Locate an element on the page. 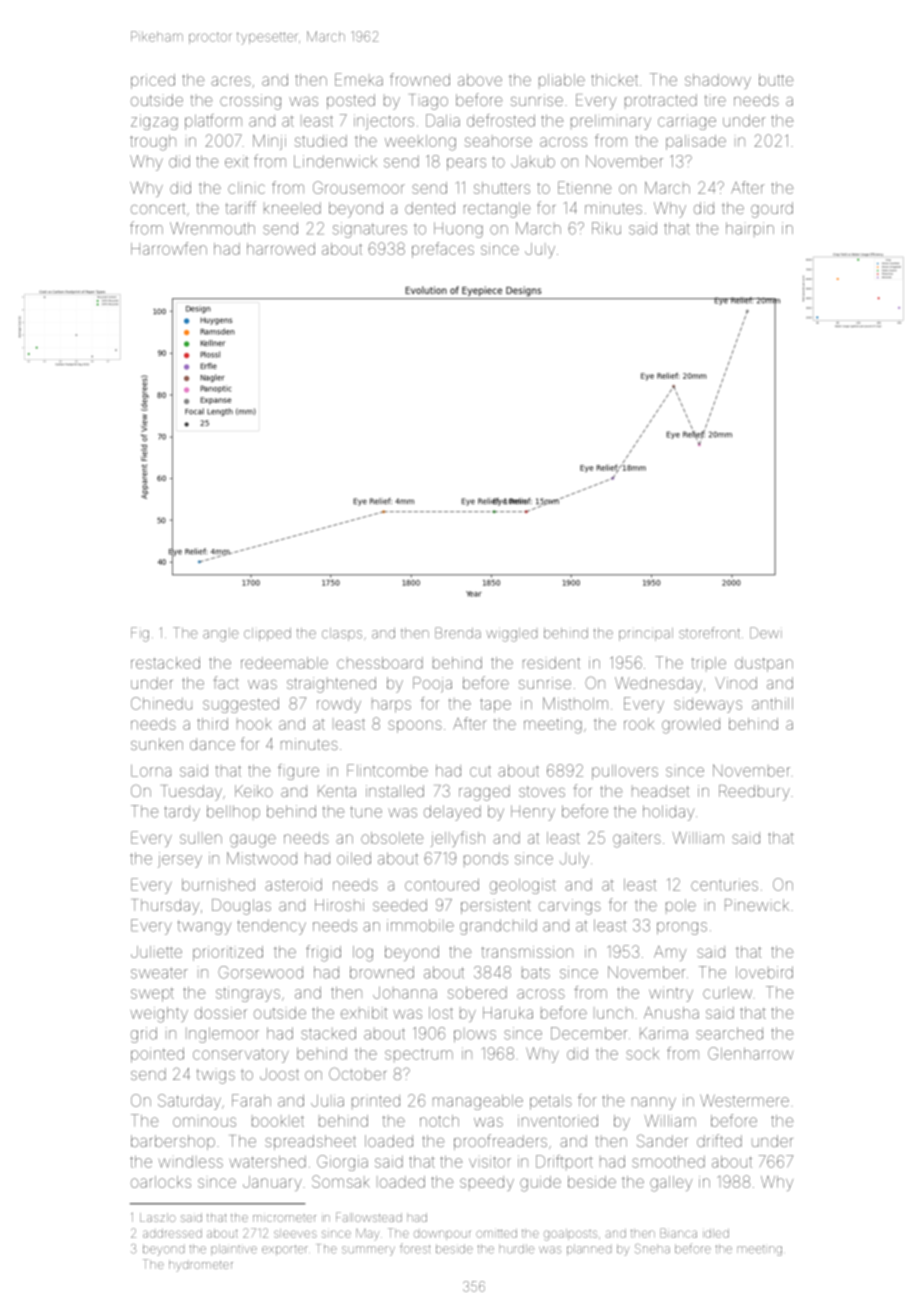 The height and width of the document is (1314, 924). wiggled is located at coordinates (511, 635).
